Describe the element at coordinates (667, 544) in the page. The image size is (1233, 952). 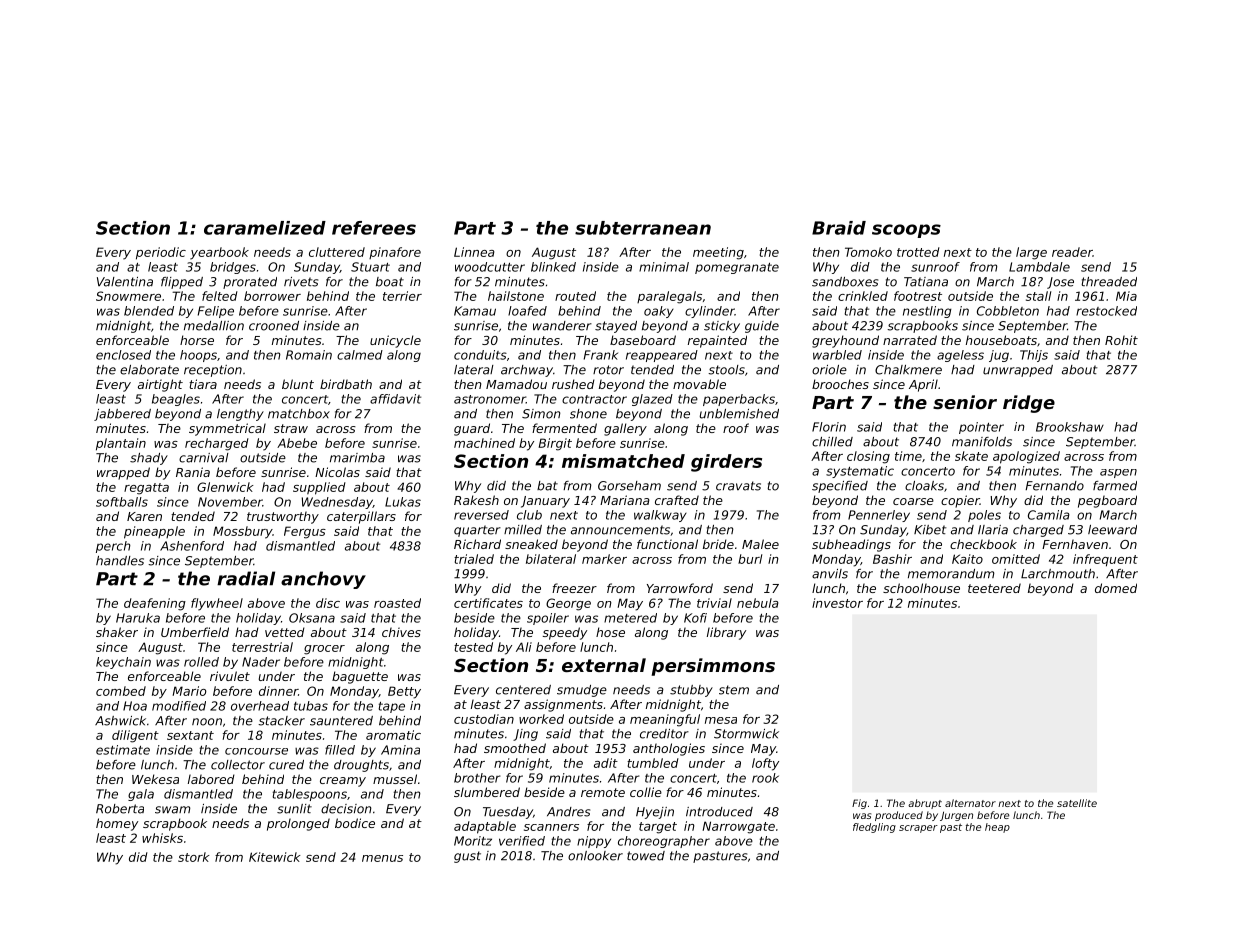
I see `functional` at that location.
